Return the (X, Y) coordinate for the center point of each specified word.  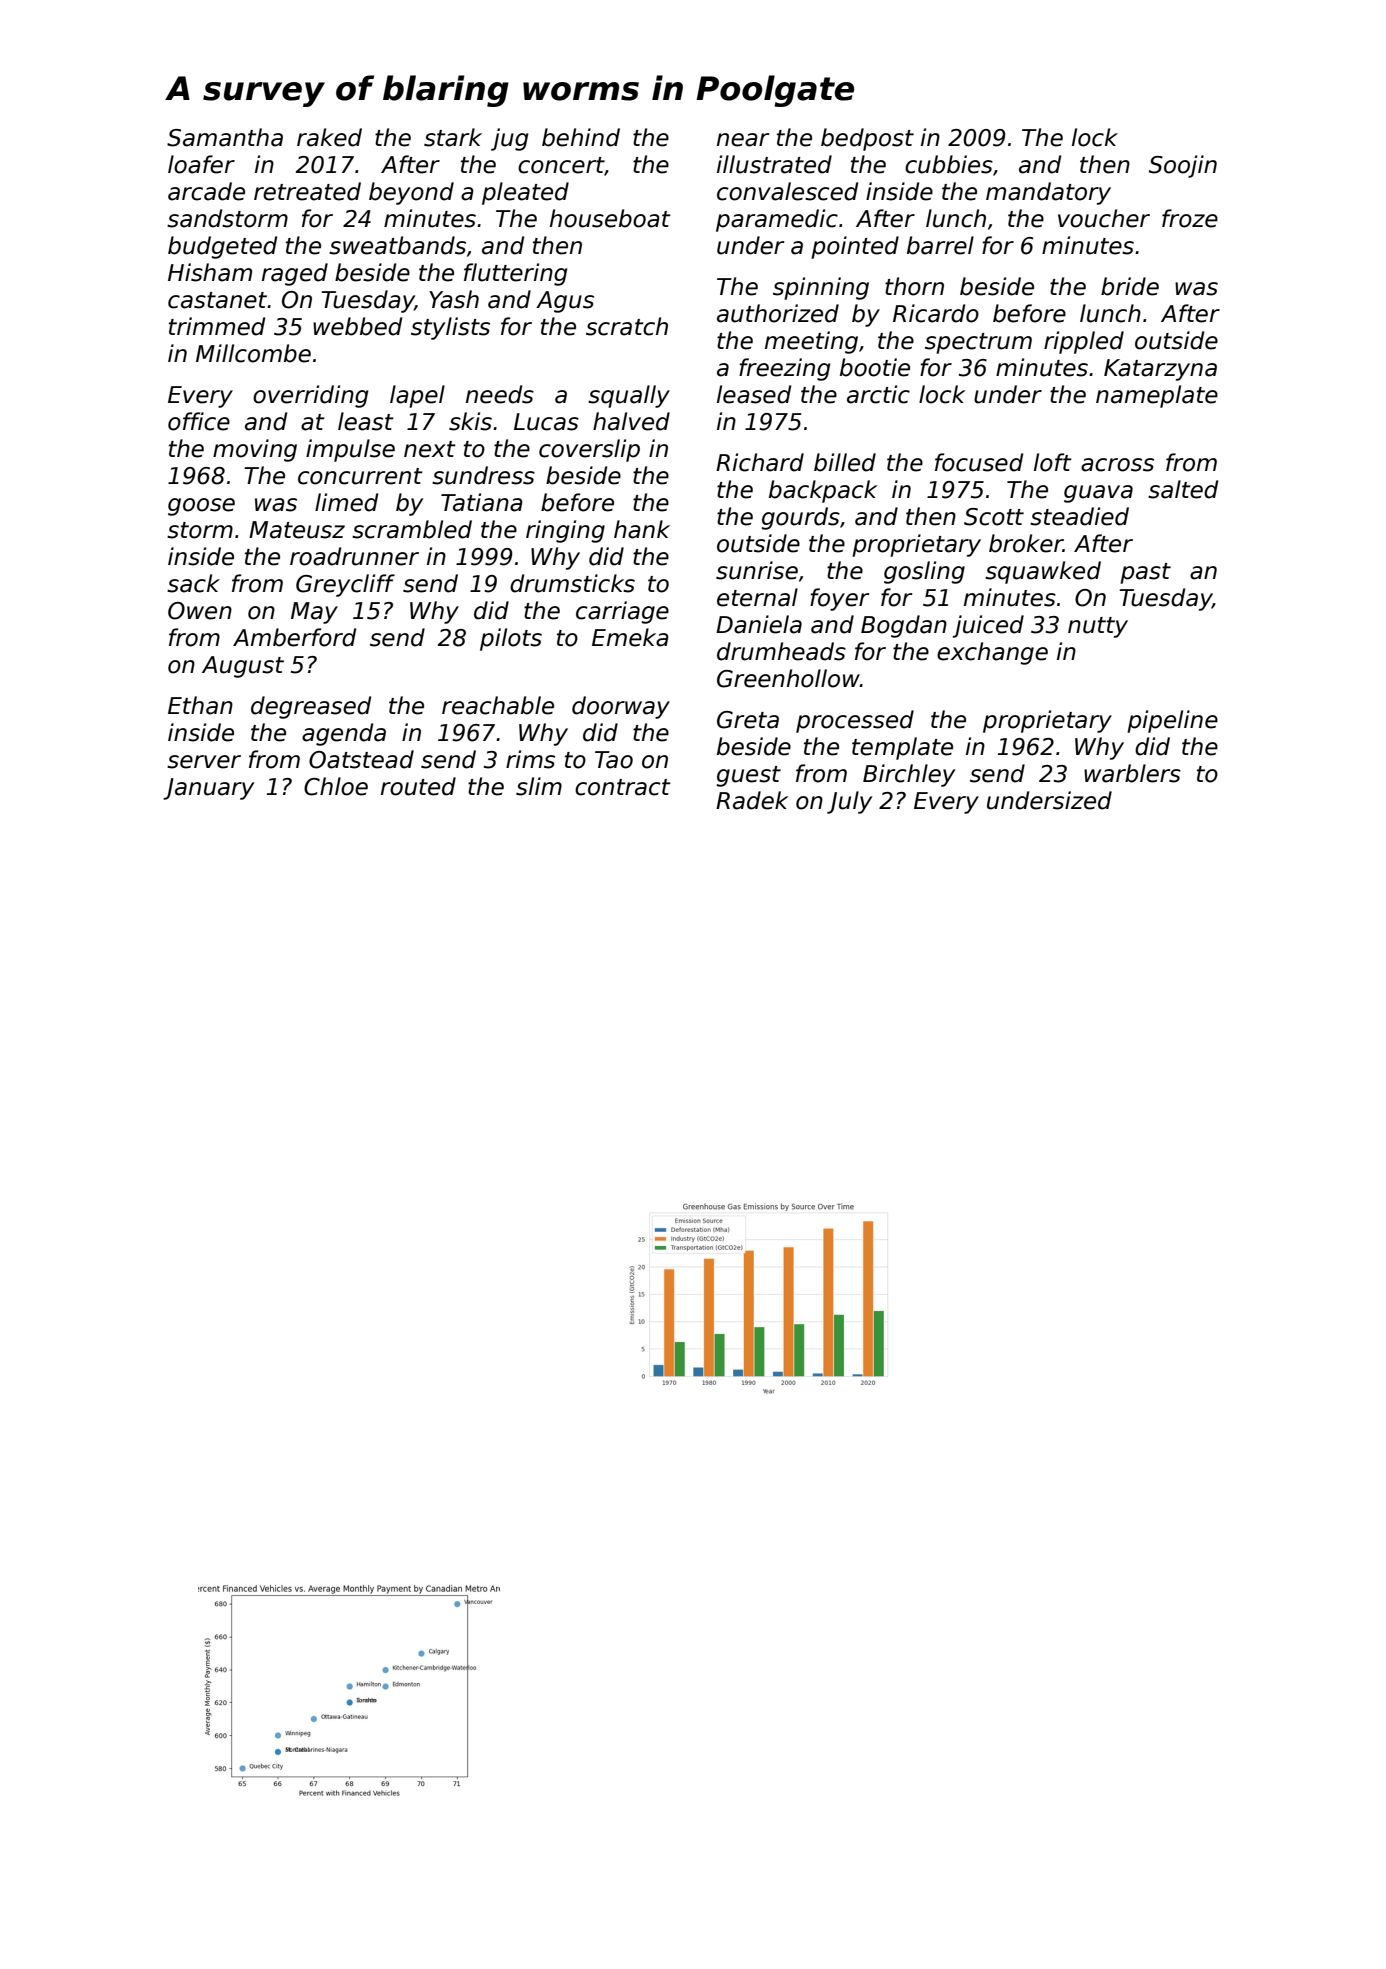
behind (581, 137)
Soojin (1183, 166)
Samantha (225, 137)
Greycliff (345, 585)
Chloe (336, 786)
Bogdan (904, 626)
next (430, 449)
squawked (1043, 572)
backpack (823, 491)
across (1117, 465)
